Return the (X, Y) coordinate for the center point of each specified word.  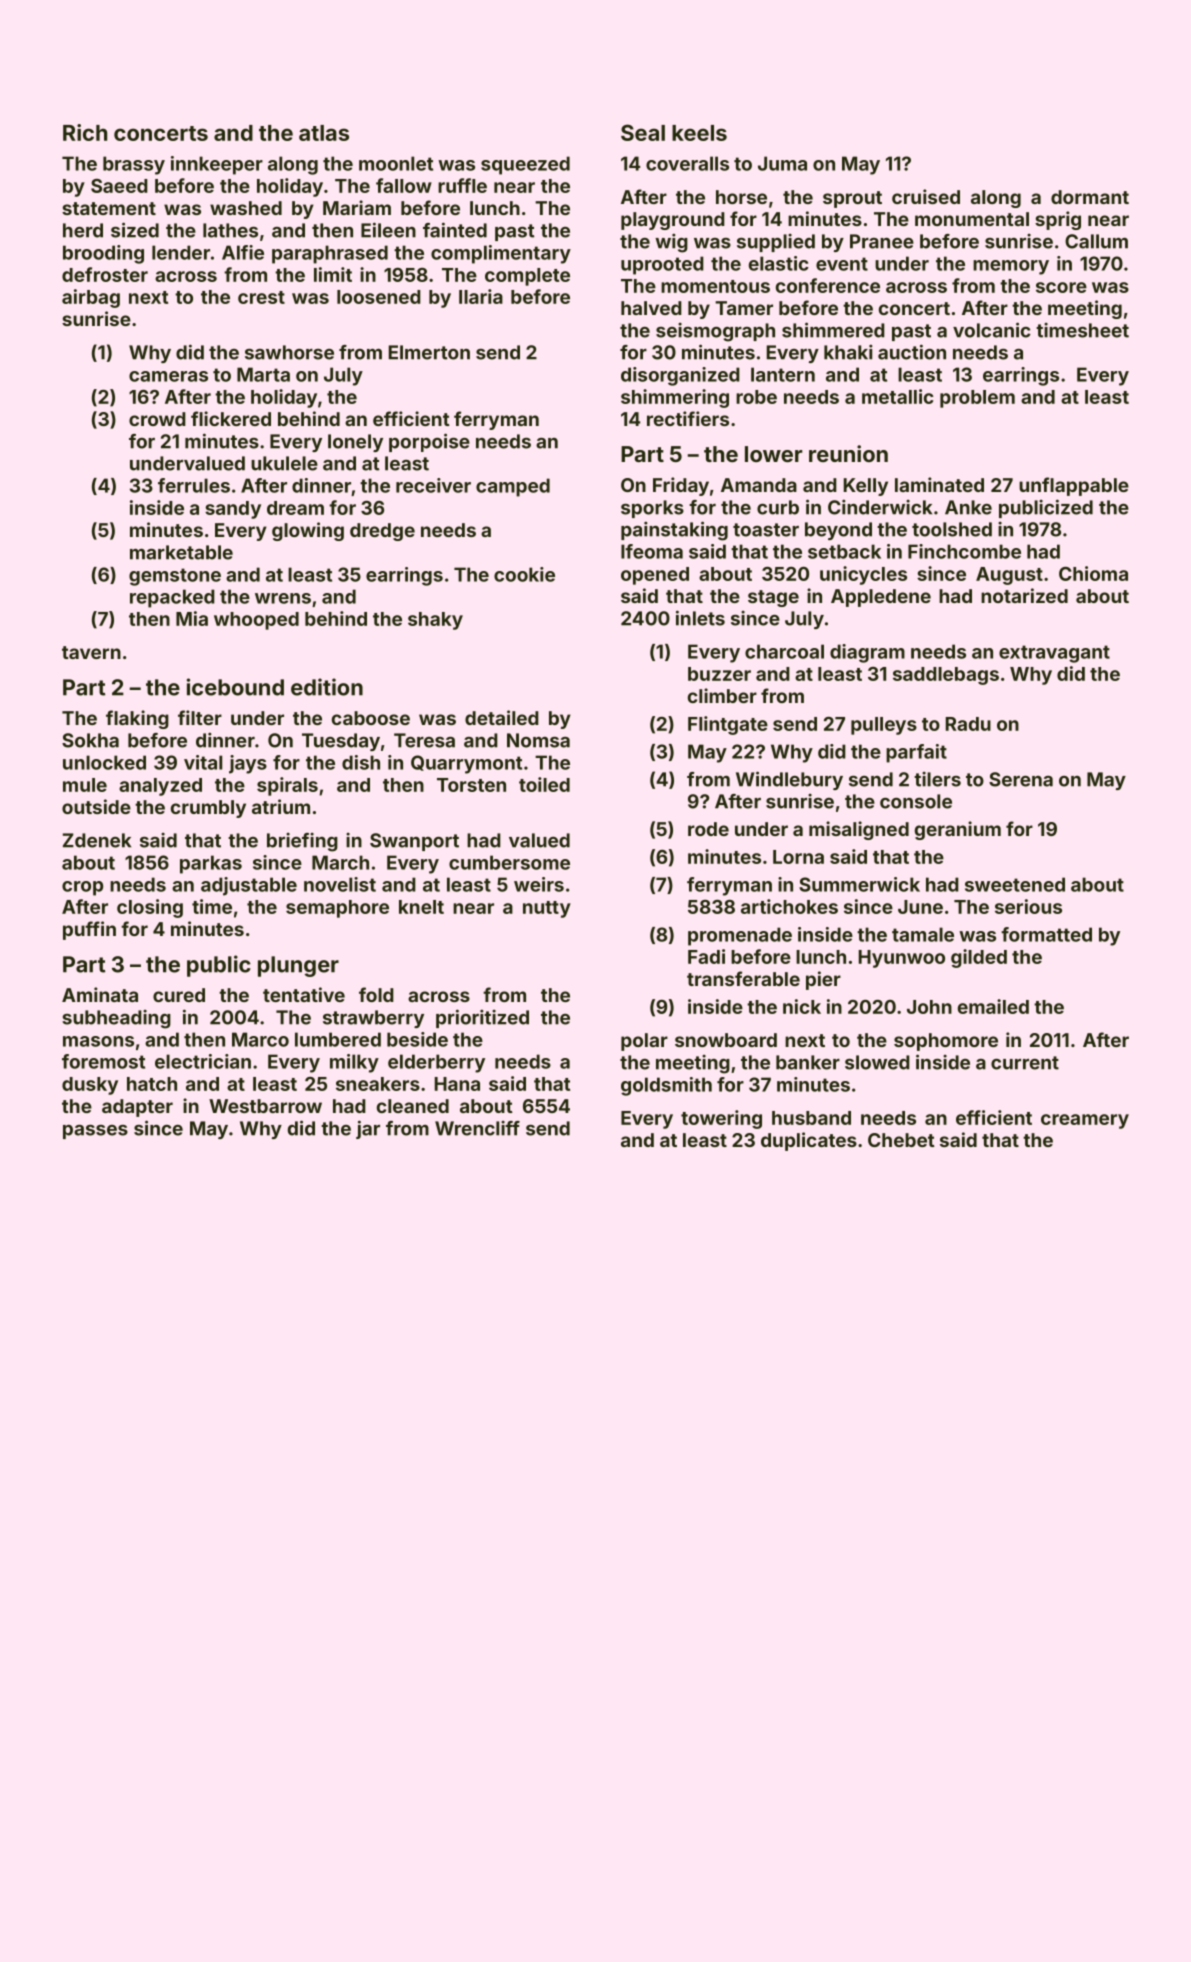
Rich (85, 132)
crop (82, 888)
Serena (1021, 779)
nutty (547, 909)
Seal (643, 132)
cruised (926, 196)
